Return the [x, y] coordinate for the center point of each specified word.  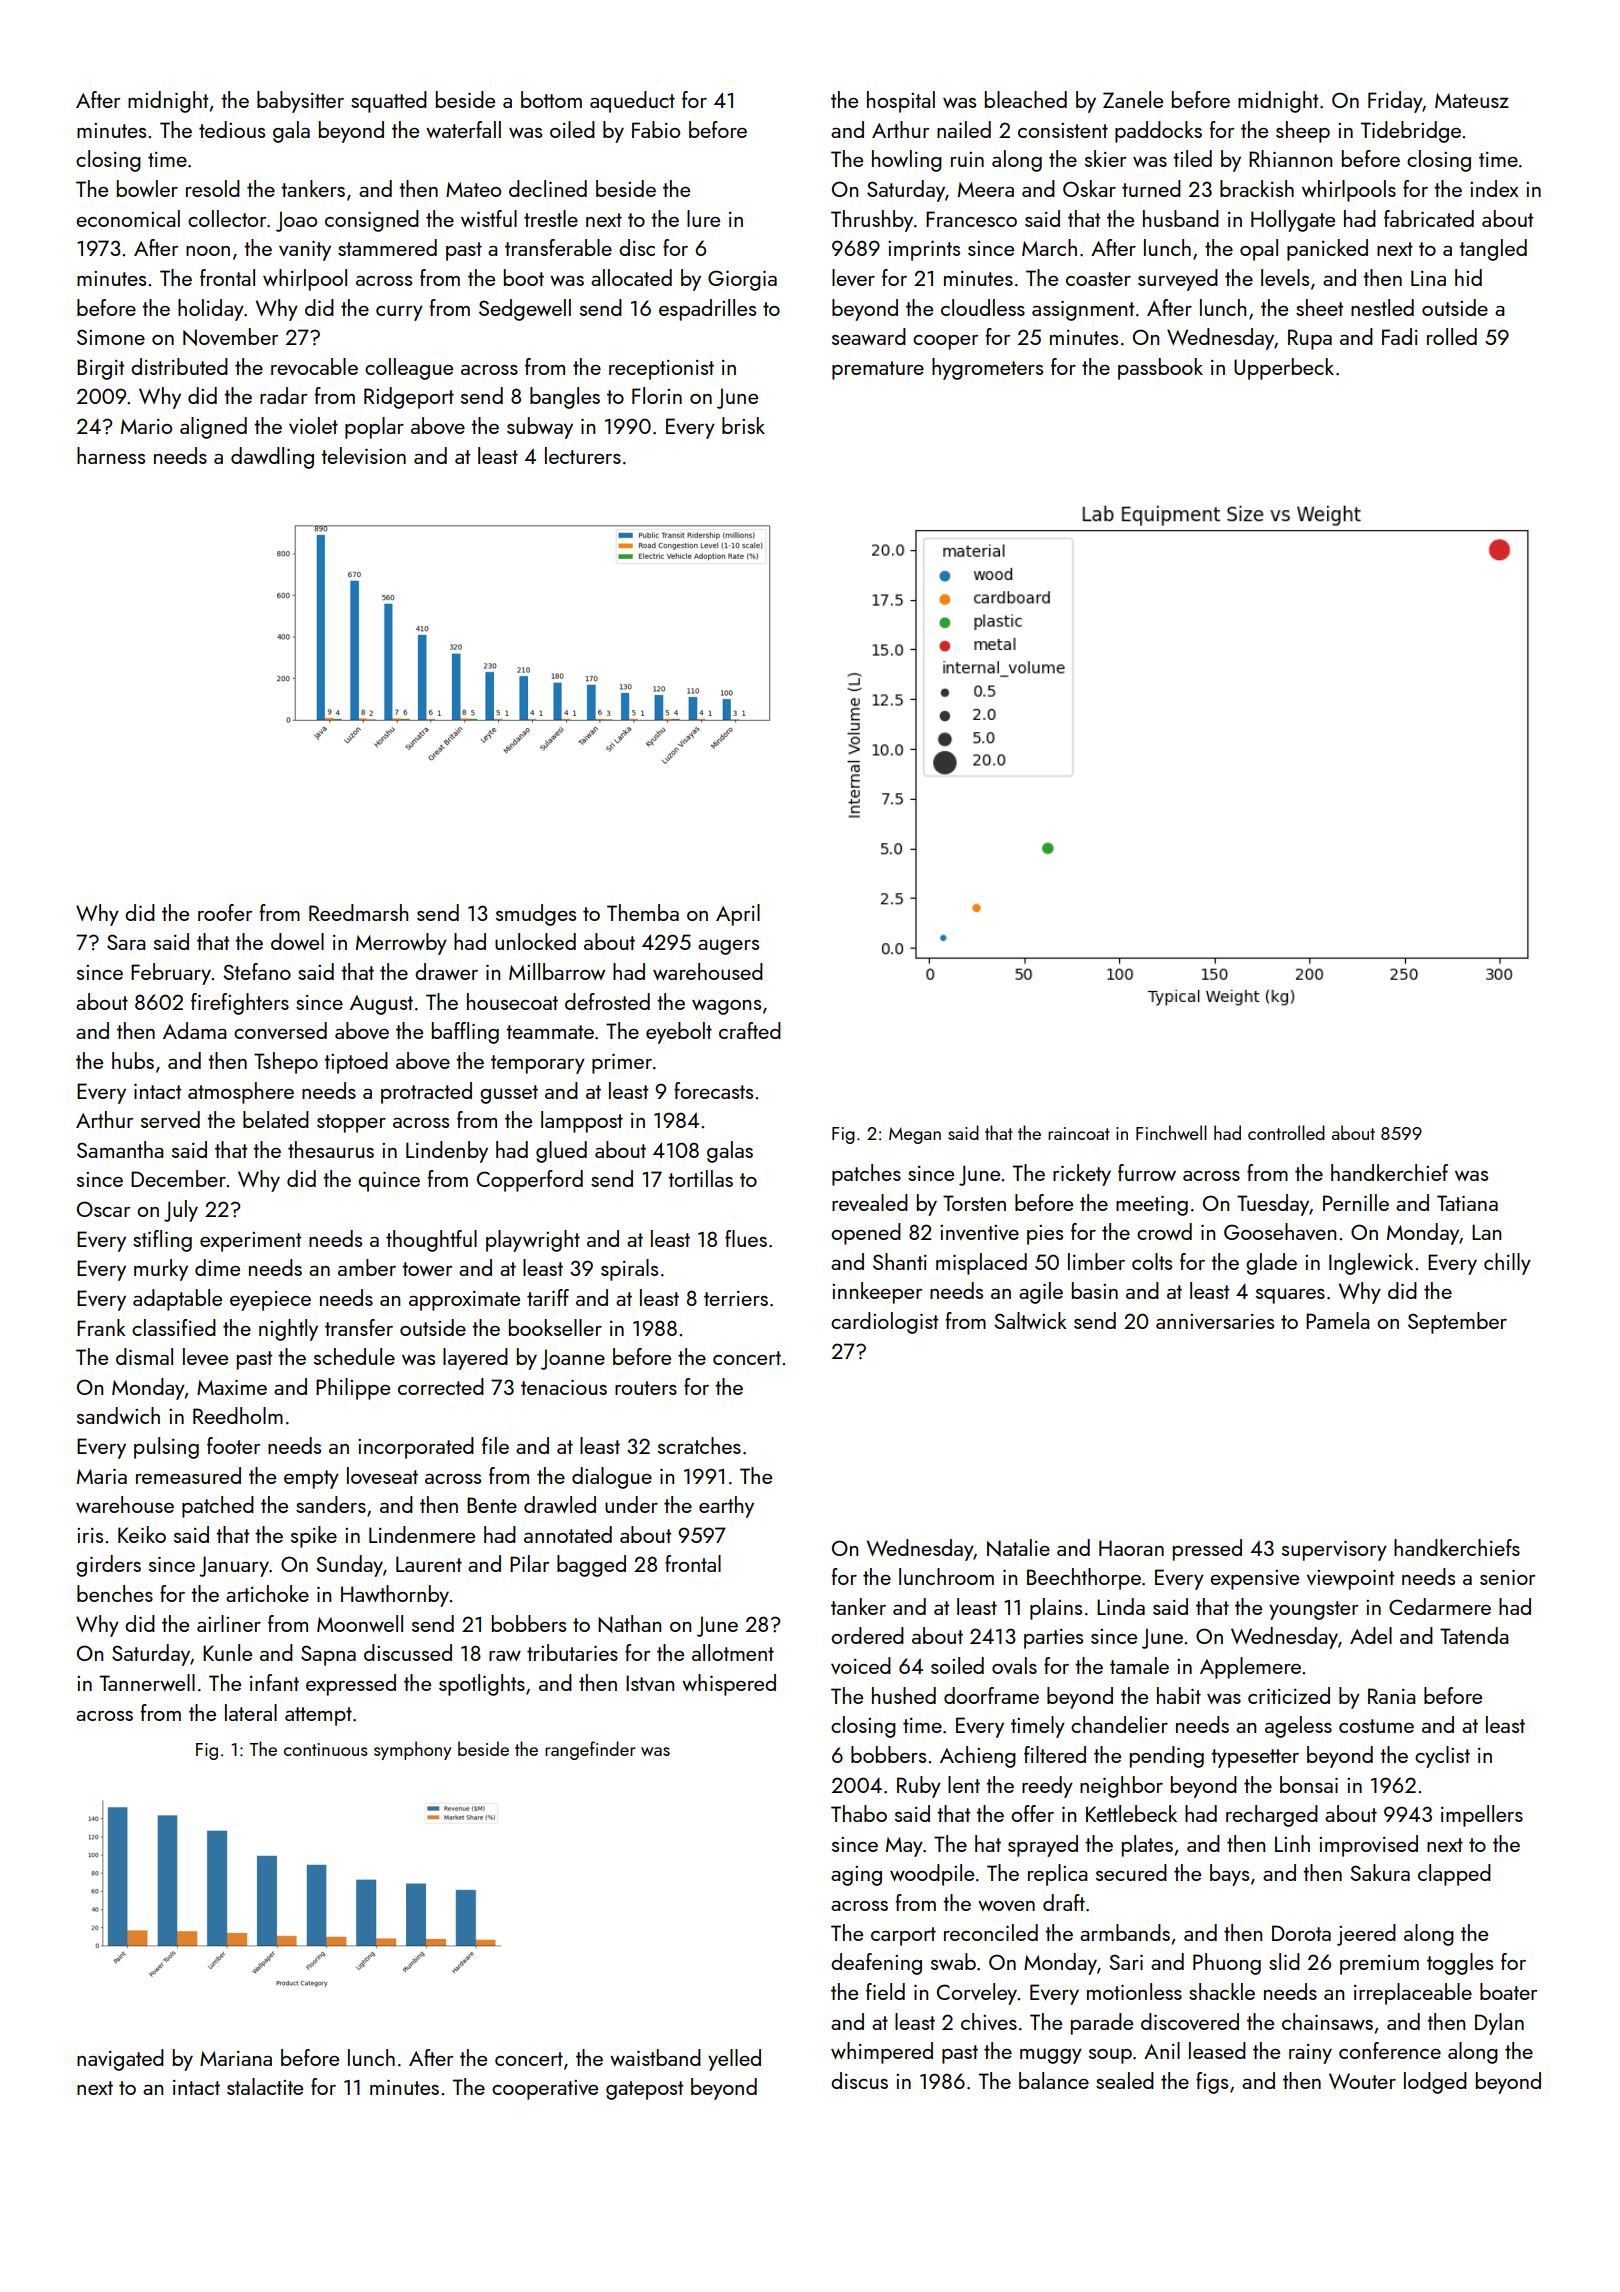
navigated [120, 2060]
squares [1290, 1296]
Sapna [328, 1655]
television [363, 455]
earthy [726, 1507]
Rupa [1310, 339]
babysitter [300, 102]
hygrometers [987, 369]
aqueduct [632, 102]
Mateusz [1472, 100]
